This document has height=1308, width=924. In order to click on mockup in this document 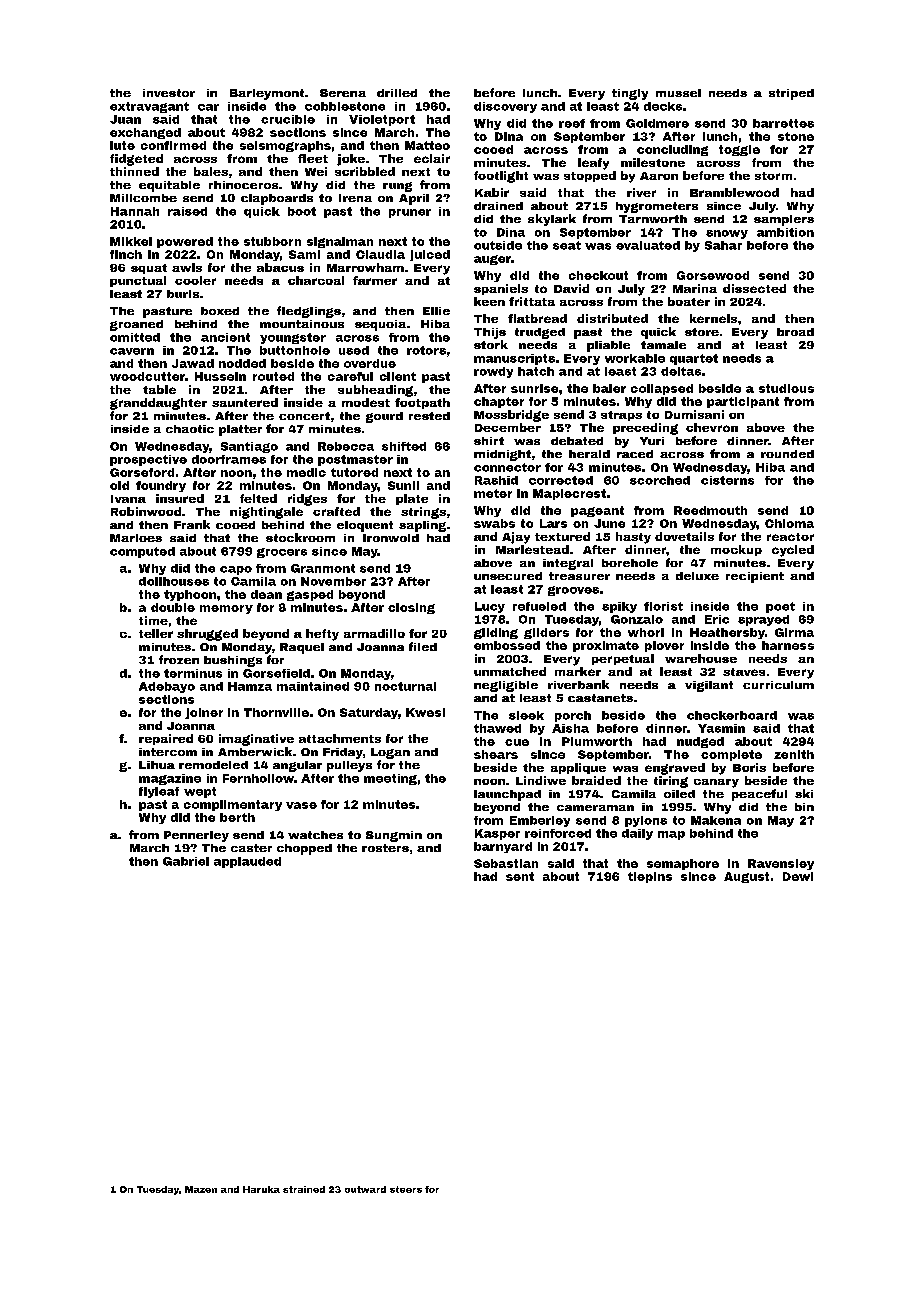, I will do `click(736, 550)`.
